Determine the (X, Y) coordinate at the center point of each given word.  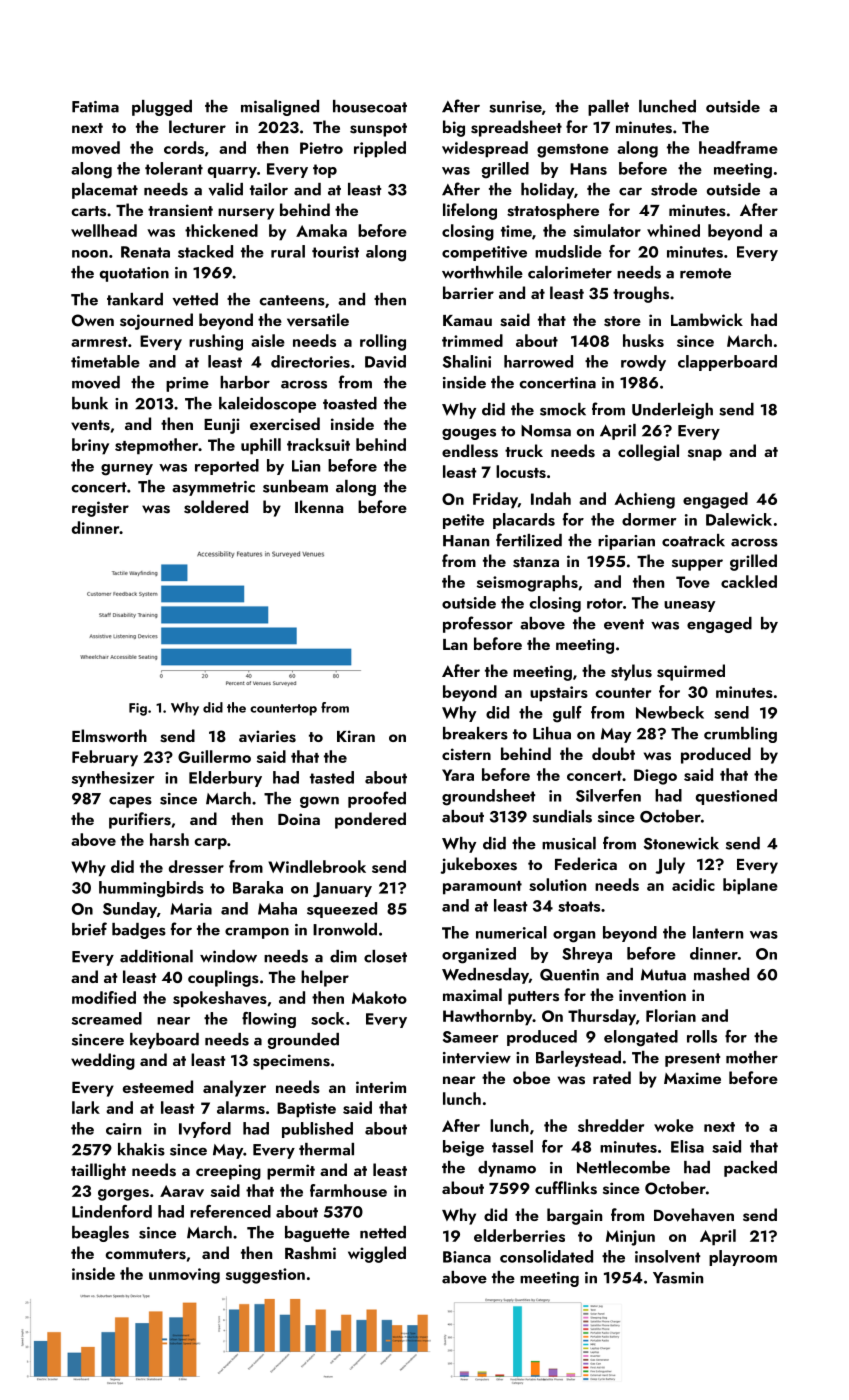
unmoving (184, 1276)
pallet (608, 108)
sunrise (515, 107)
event (624, 624)
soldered (216, 507)
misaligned (280, 108)
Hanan (466, 541)
